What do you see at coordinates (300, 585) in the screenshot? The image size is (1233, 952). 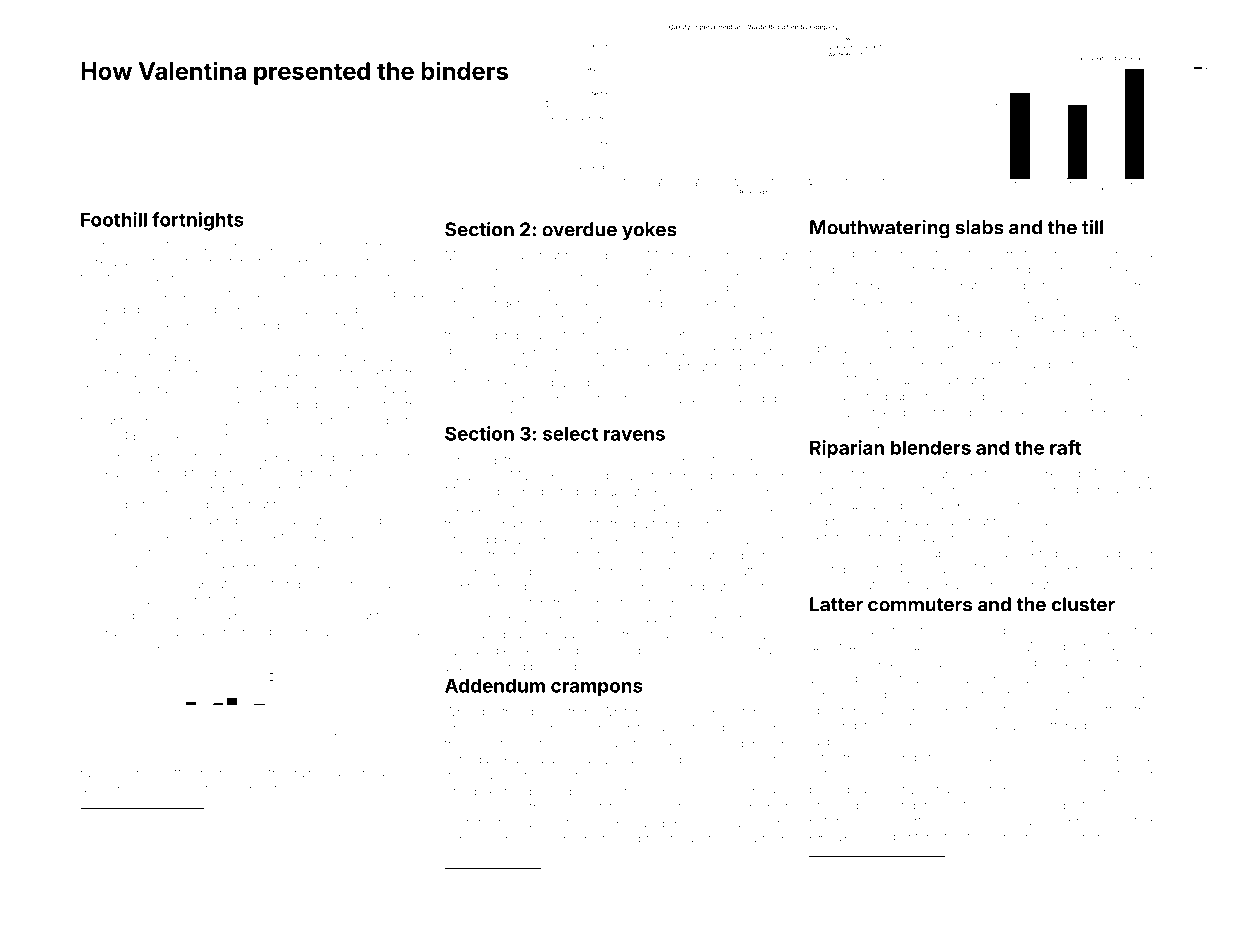 I see `strongboxes` at bounding box center [300, 585].
